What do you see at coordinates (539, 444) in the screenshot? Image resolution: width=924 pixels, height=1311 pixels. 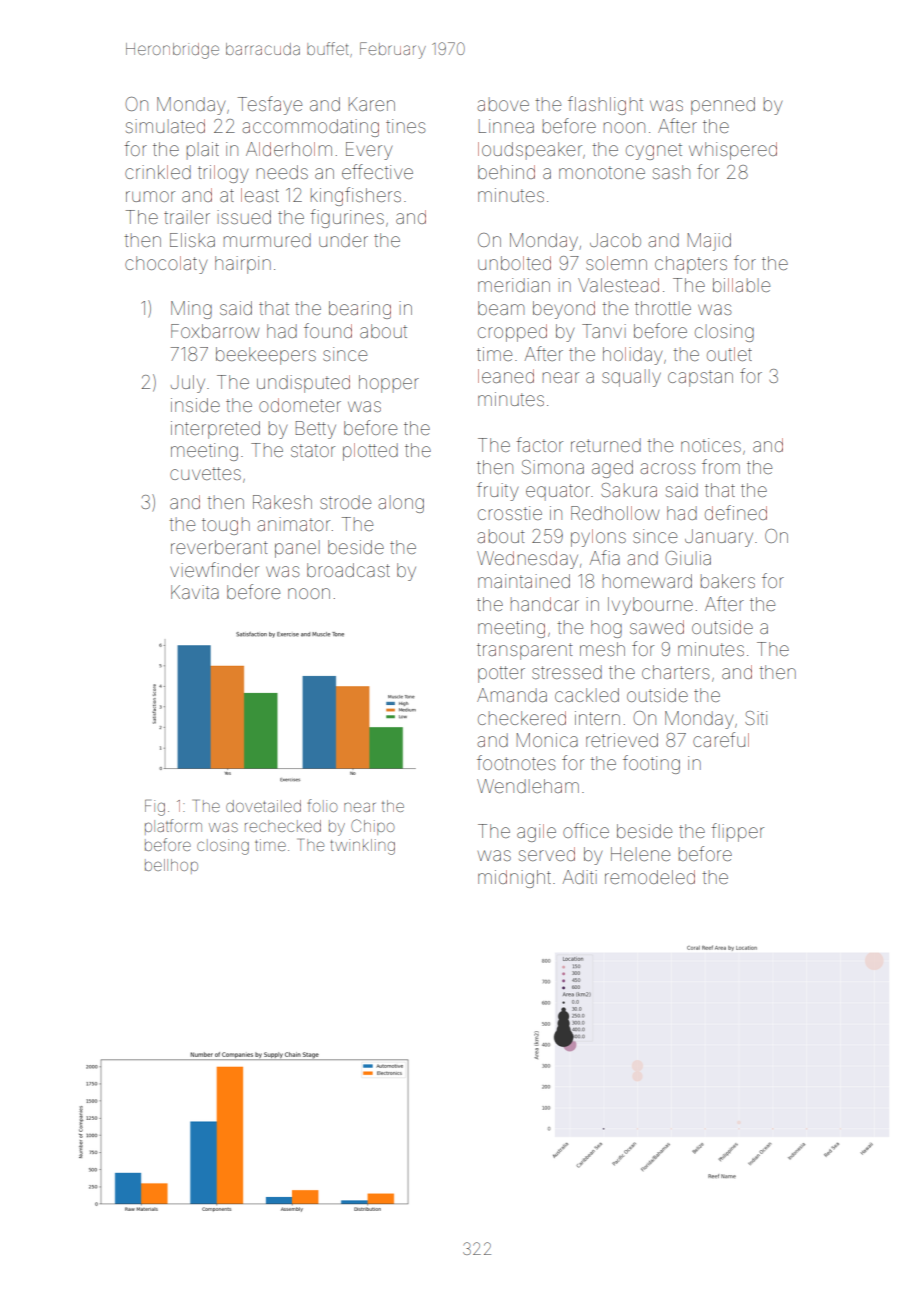 I see `factor` at bounding box center [539, 444].
